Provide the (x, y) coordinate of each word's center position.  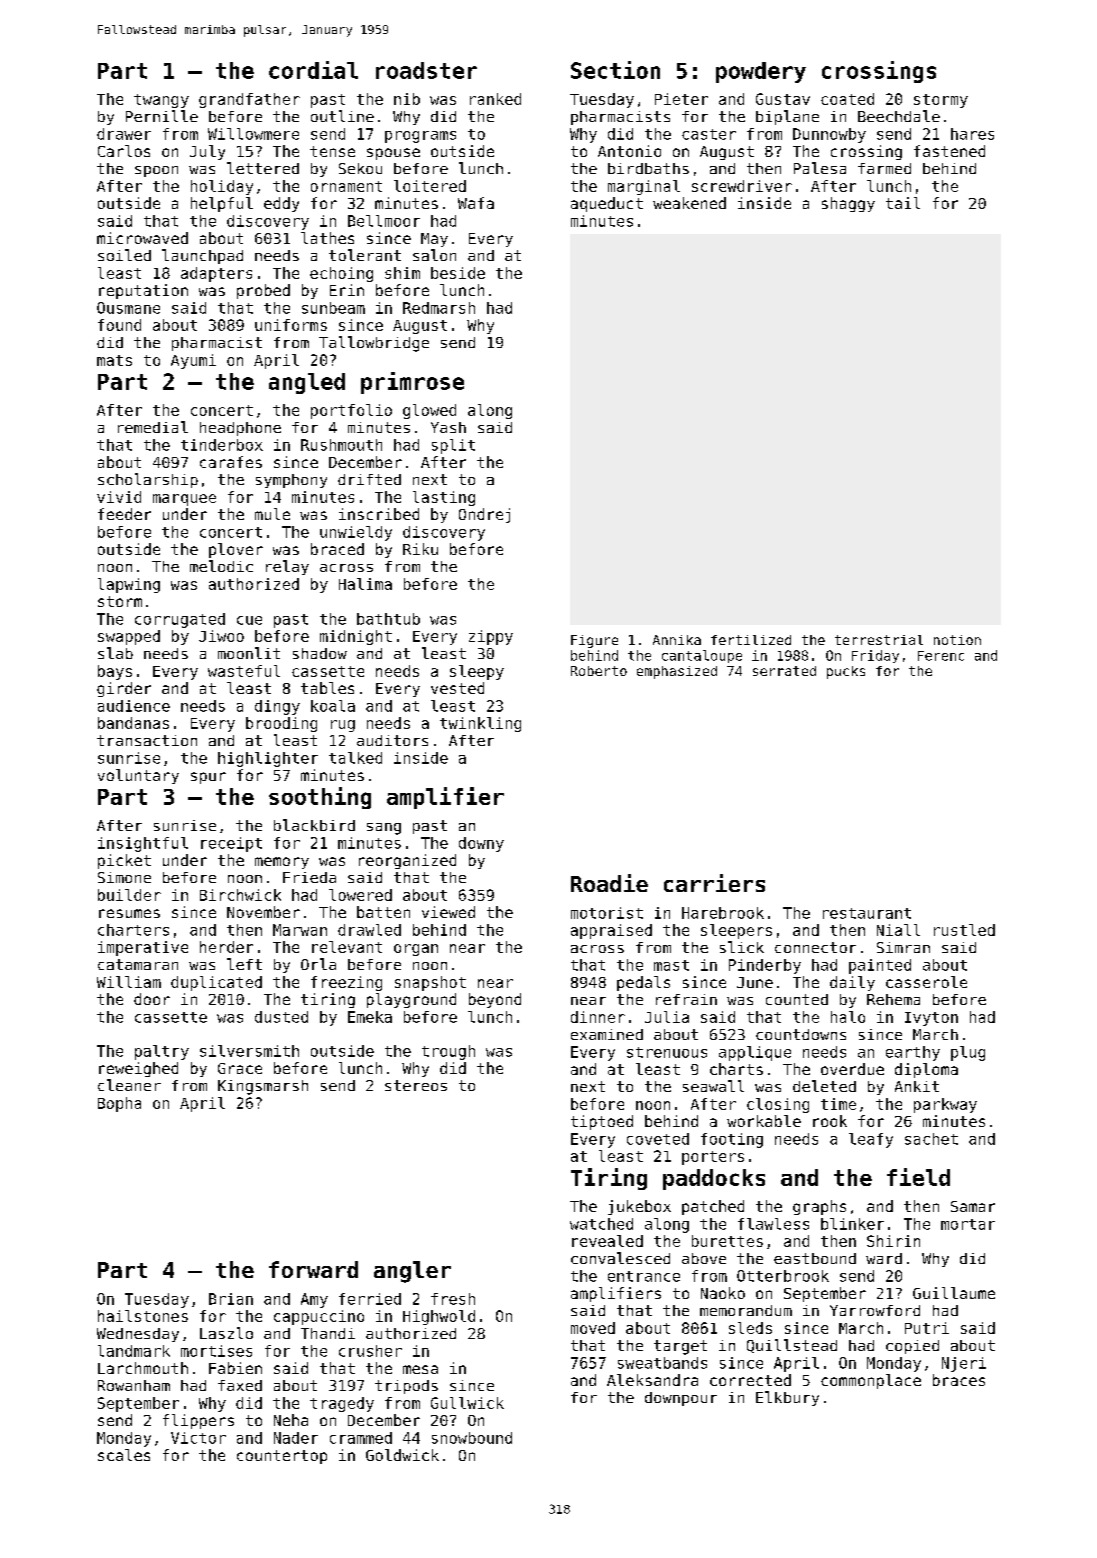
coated (847, 99)
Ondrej (484, 515)
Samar (973, 1206)
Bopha (119, 1104)
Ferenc (941, 656)
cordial (313, 70)
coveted (658, 1139)
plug (968, 1053)
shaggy (848, 204)
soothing (320, 798)
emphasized (677, 672)
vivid (119, 497)
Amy (314, 1300)
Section (615, 70)
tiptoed (602, 1122)
